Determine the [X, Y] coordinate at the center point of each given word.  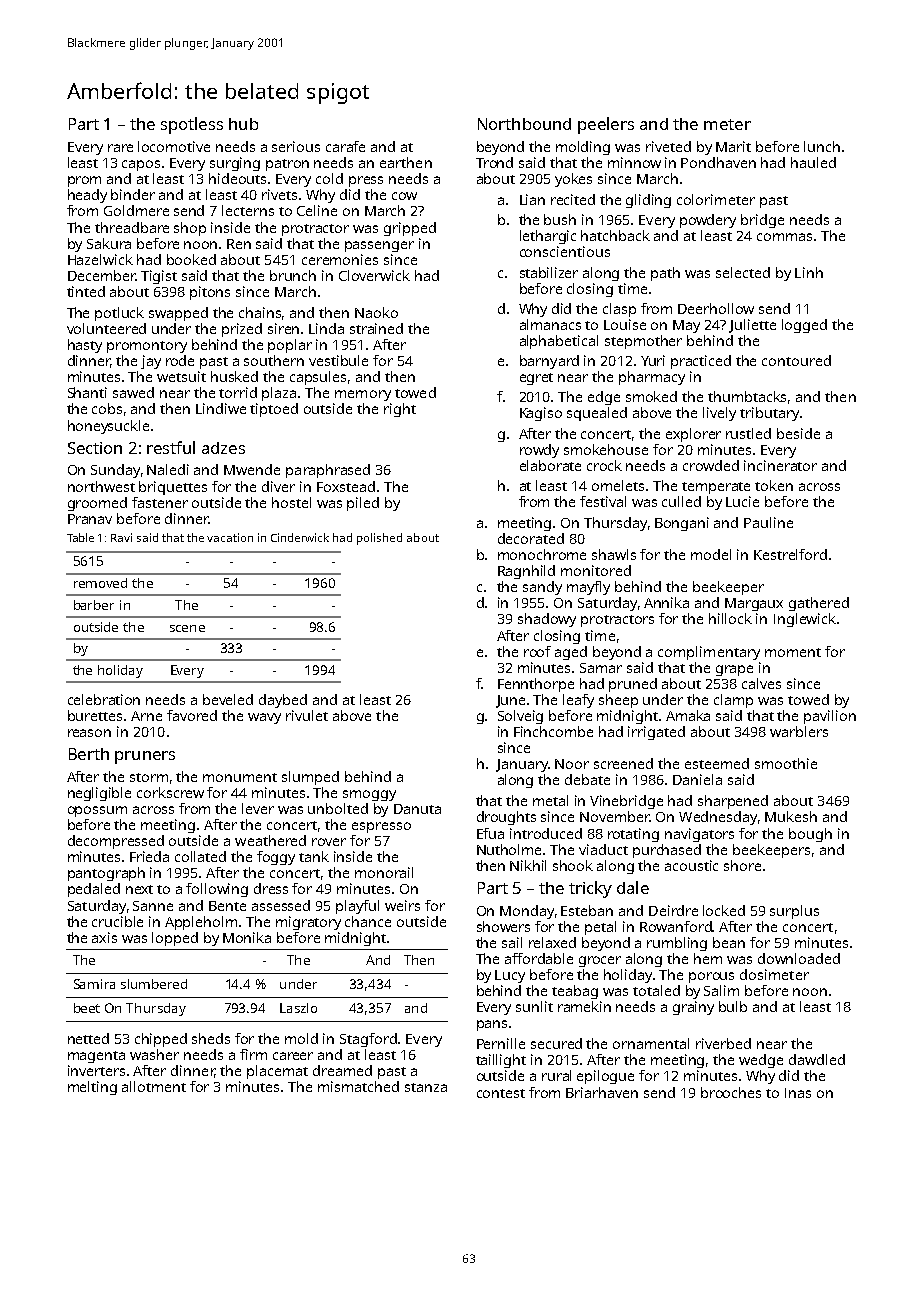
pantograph [106, 874]
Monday [527, 912]
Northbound [524, 124]
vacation [230, 537]
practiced [701, 362]
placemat [277, 1072]
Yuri [653, 360]
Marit [733, 146]
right [400, 410]
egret [536, 379]
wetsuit [181, 376]
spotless [192, 125]
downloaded [799, 958]
